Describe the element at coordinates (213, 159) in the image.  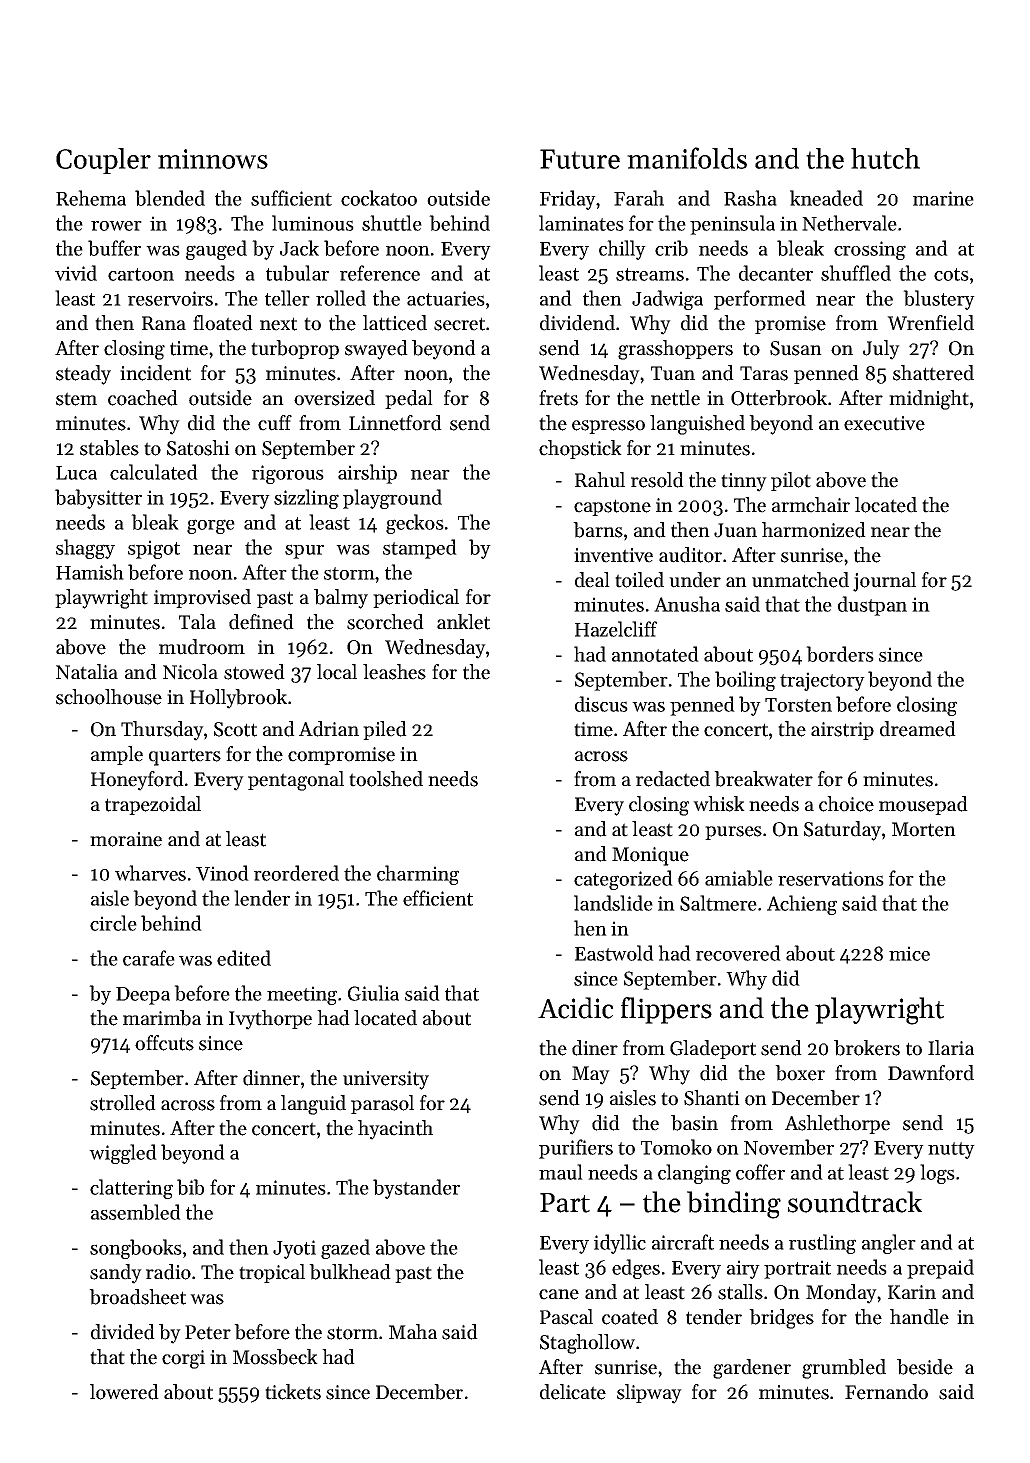
I see `minnows` at that location.
